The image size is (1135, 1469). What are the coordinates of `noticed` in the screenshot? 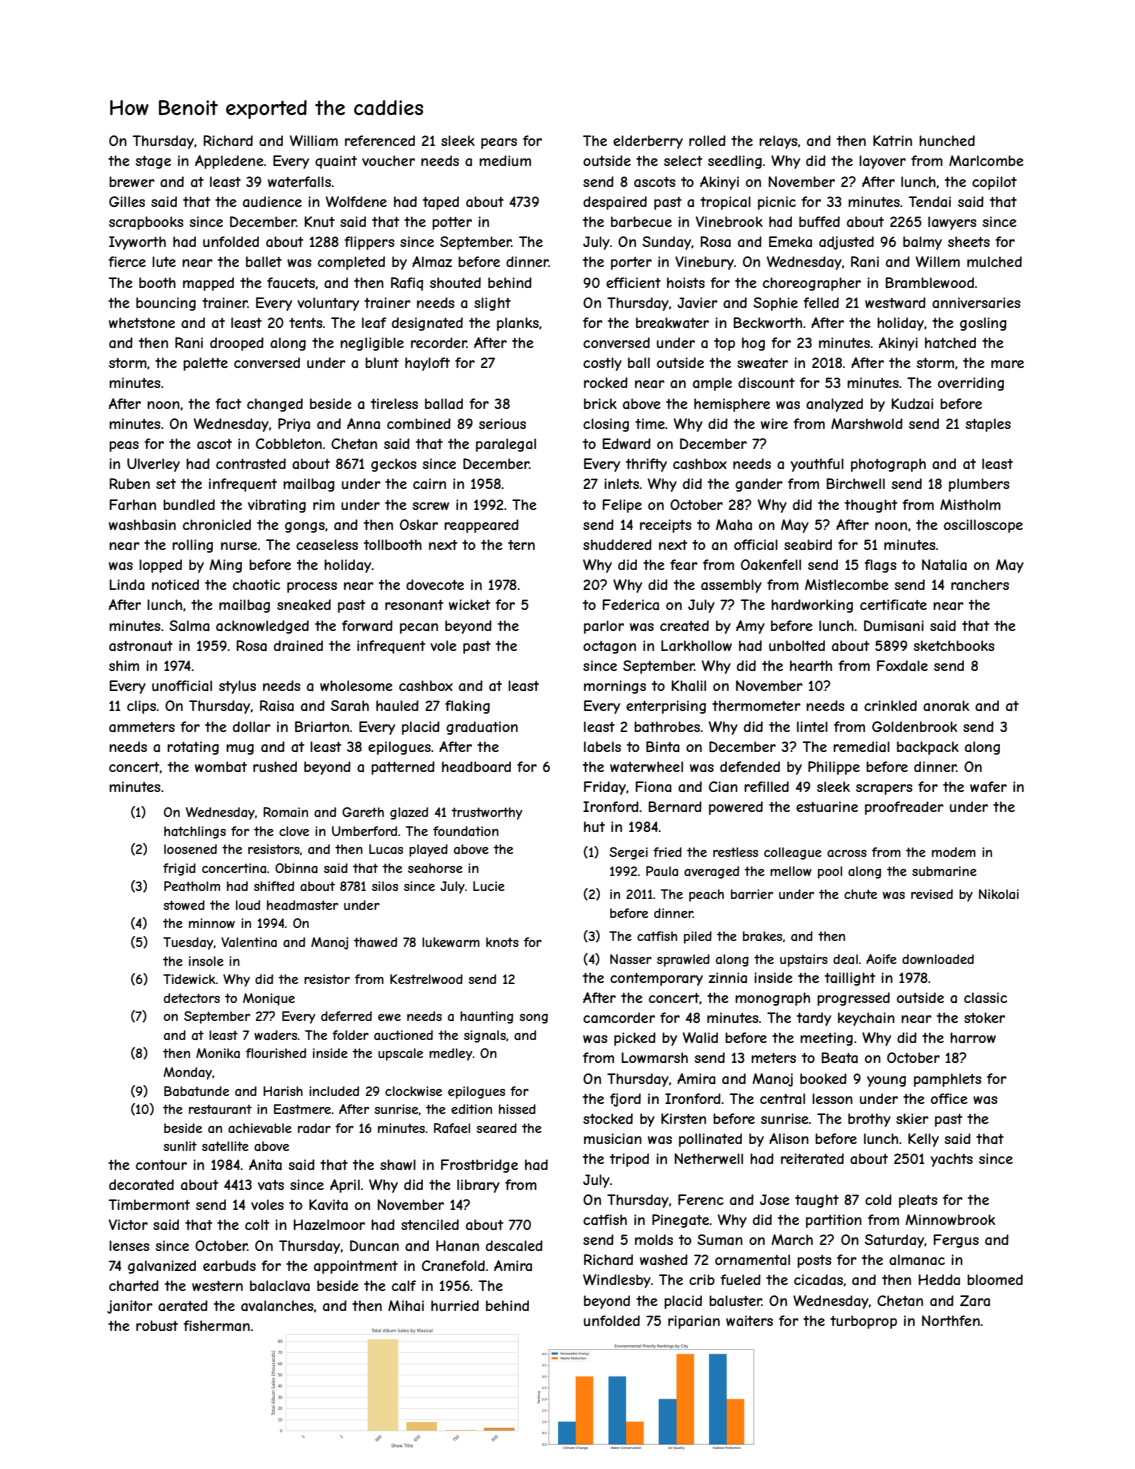 It's located at (175, 584).
